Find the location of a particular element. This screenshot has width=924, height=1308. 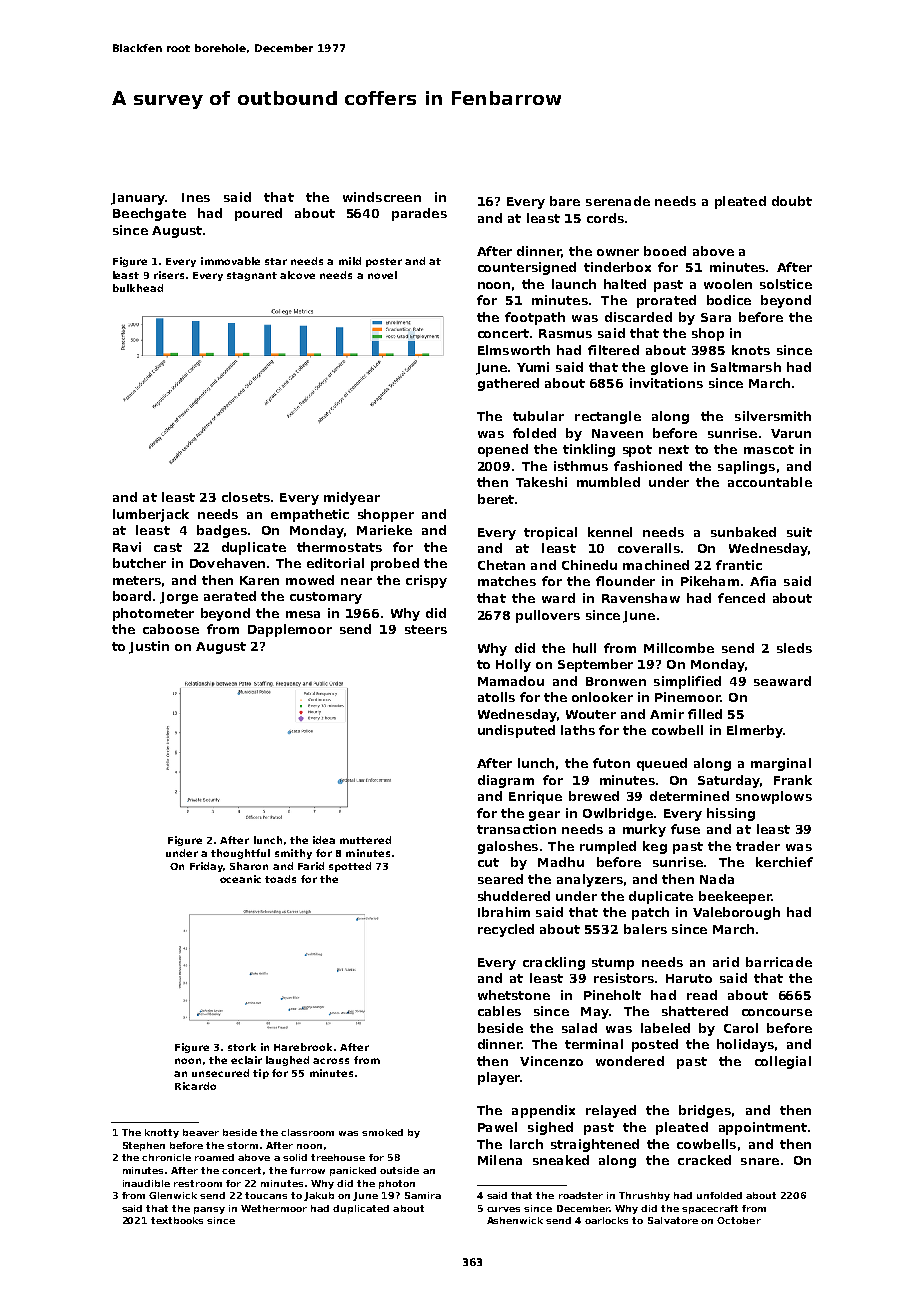

textbooks is located at coordinates (177, 1220).
